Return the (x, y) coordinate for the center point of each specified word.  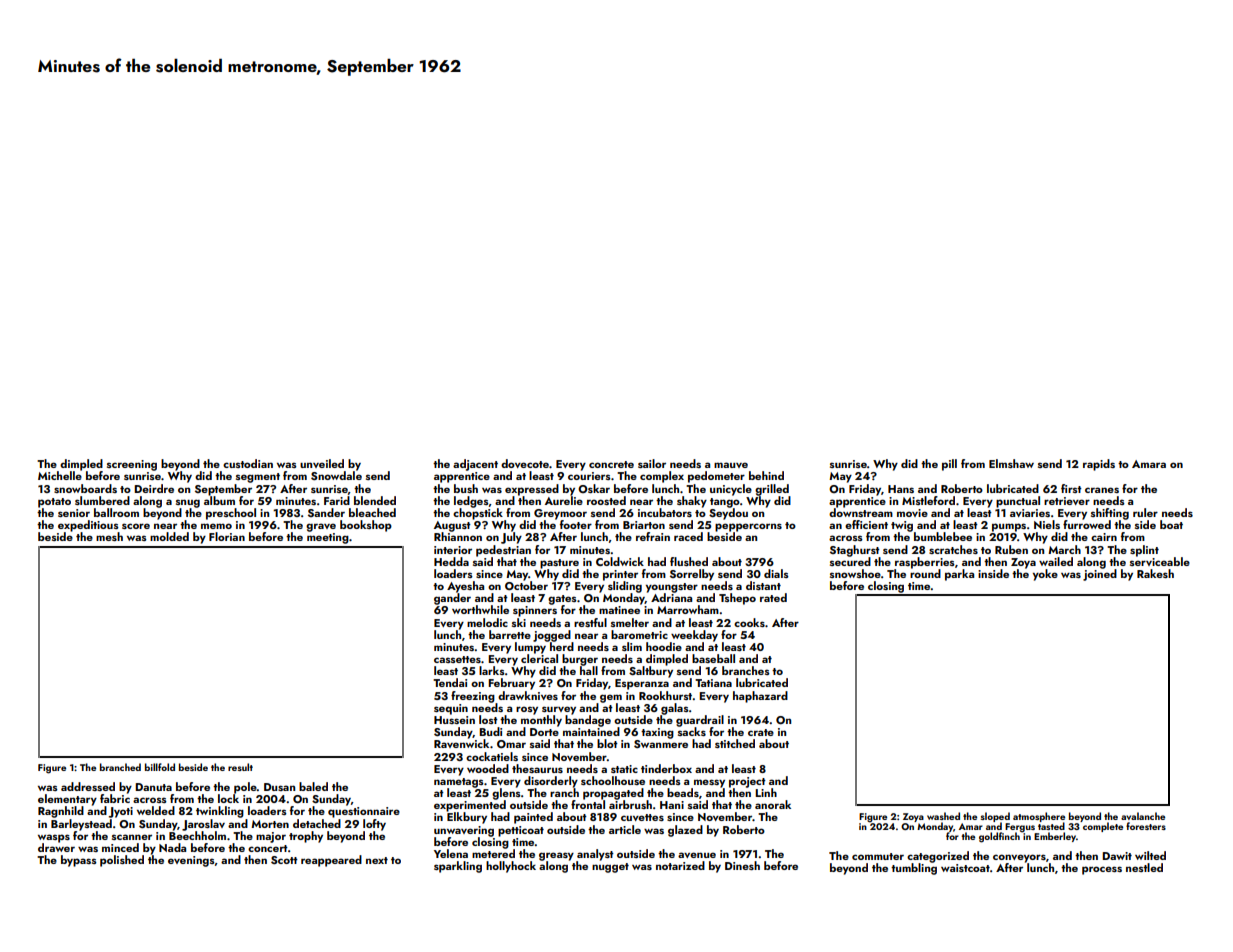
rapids (1099, 465)
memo (216, 526)
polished (122, 861)
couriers (589, 476)
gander (452, 599)
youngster (672, 588)
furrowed (1087, 524)
